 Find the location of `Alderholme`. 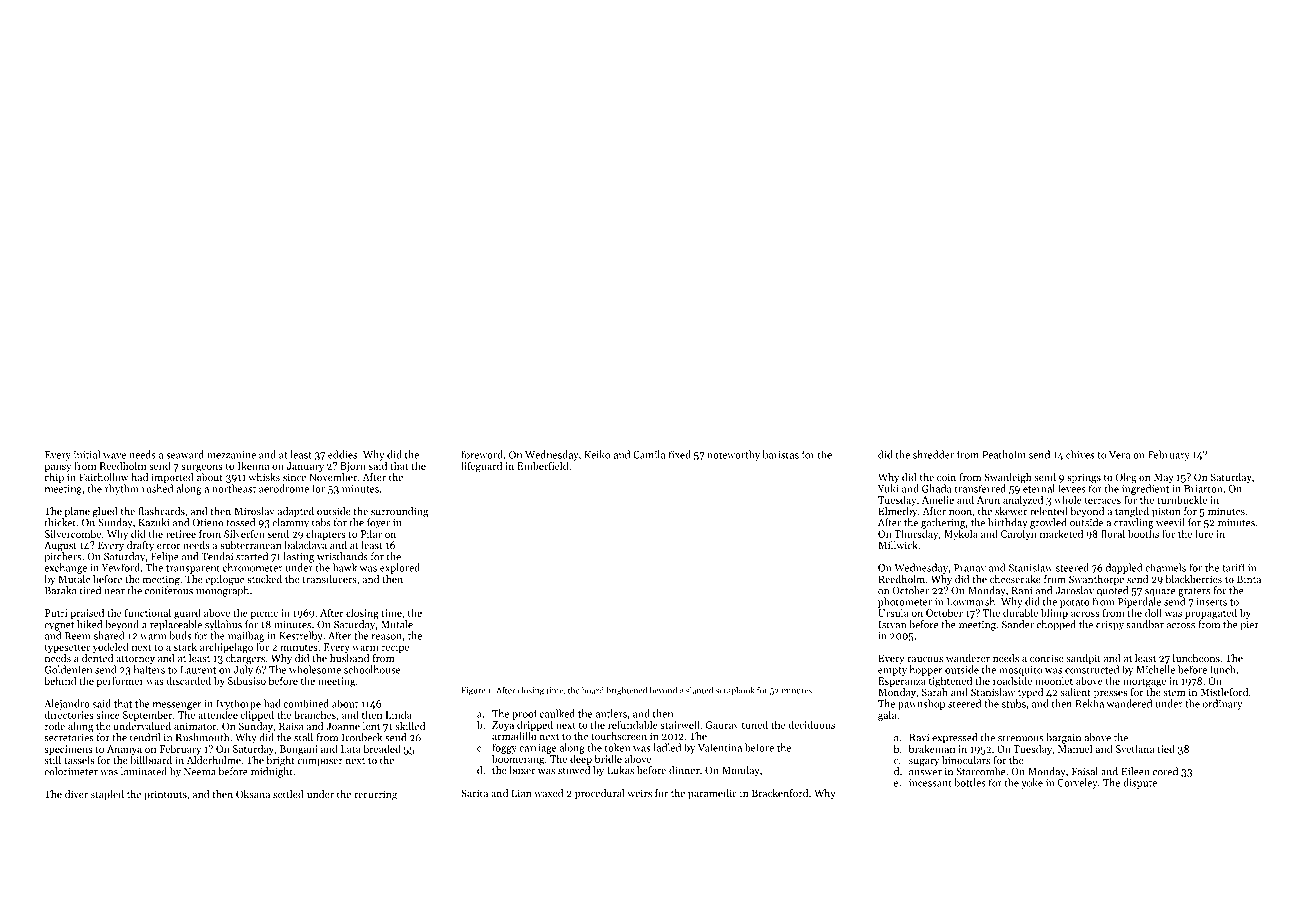

Alderholme is located at coordinates (214, 760).
